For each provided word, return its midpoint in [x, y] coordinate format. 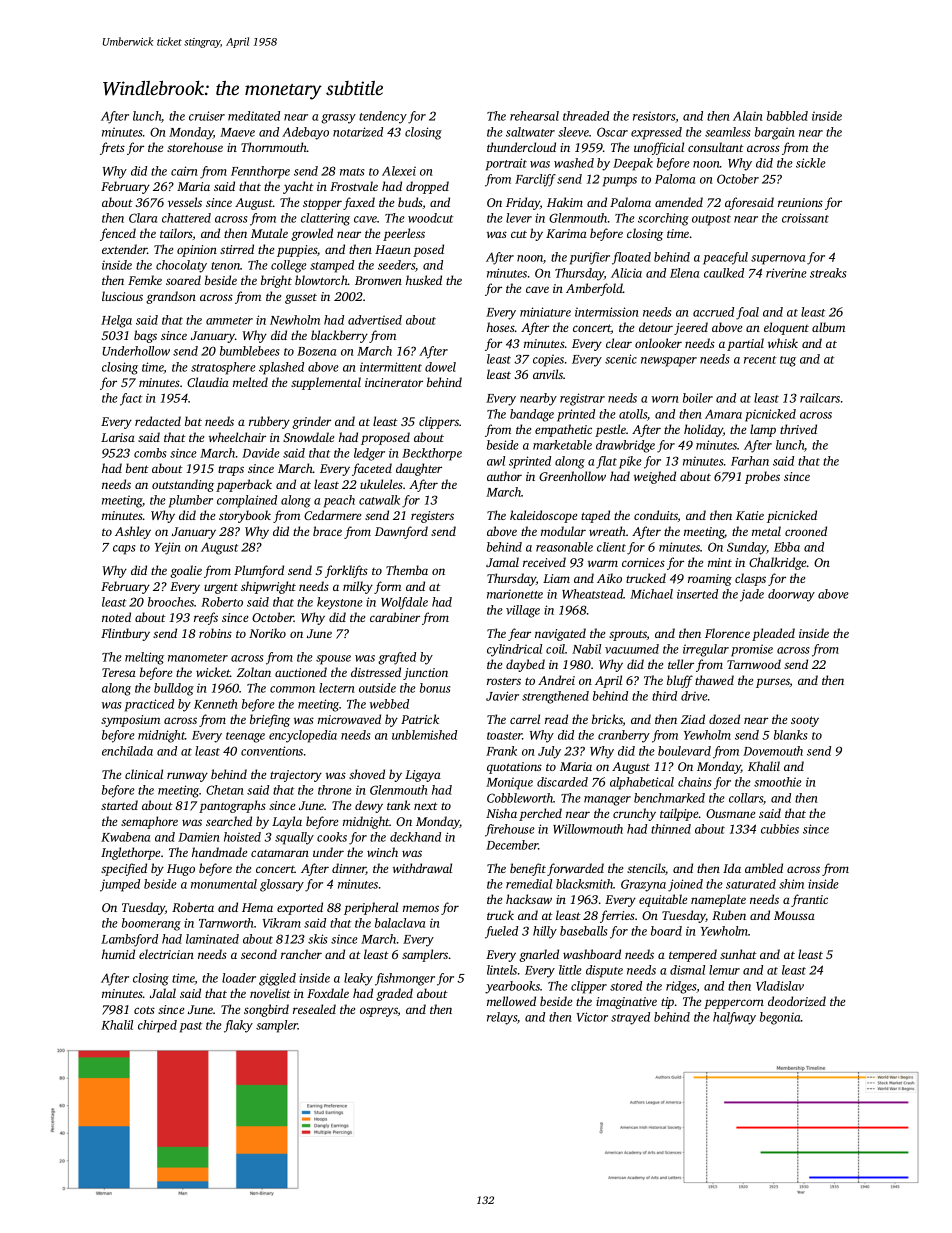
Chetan [225, 790]
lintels [502, 970]
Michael [651, 594]
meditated [254, 116]
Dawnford [401, 532]
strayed [630, 1018]
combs [150, 453]
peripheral [371, 908]
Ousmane [730, 813]
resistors [654, 117]
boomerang [151, 924]
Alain [748, 116]
